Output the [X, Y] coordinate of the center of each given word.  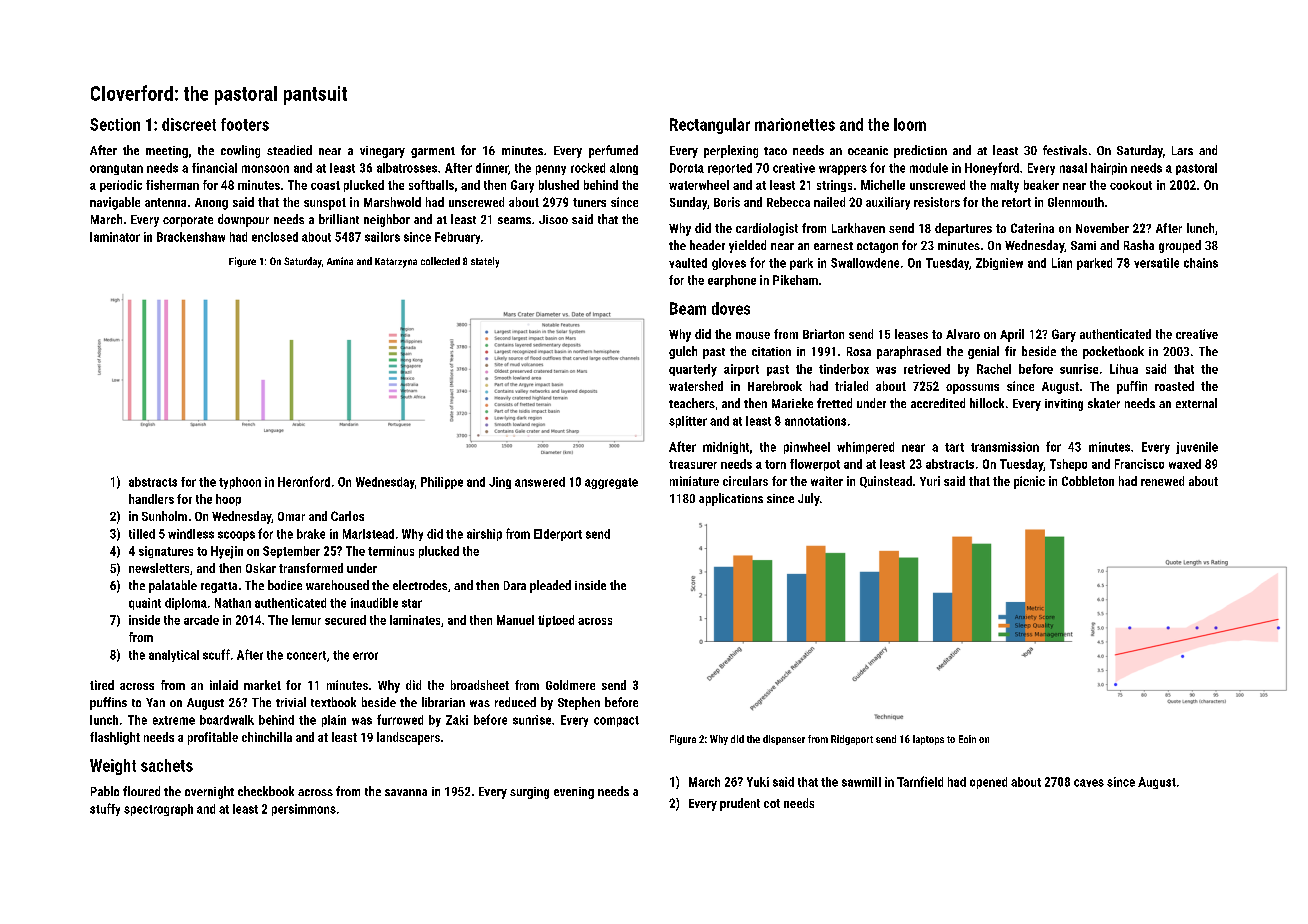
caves [1089, 783]
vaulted [688, 263]
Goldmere [570, 685]
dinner [492, 168]
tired [102, 685]
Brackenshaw [191, 237]
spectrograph [158, 810]
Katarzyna [396, 263]
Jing [500, 483]
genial [983, 352]
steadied [289, 150]
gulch [683, 352]
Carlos [347, 516]
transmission [1005, 447]
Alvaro [963, 334]
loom [910, 124]
